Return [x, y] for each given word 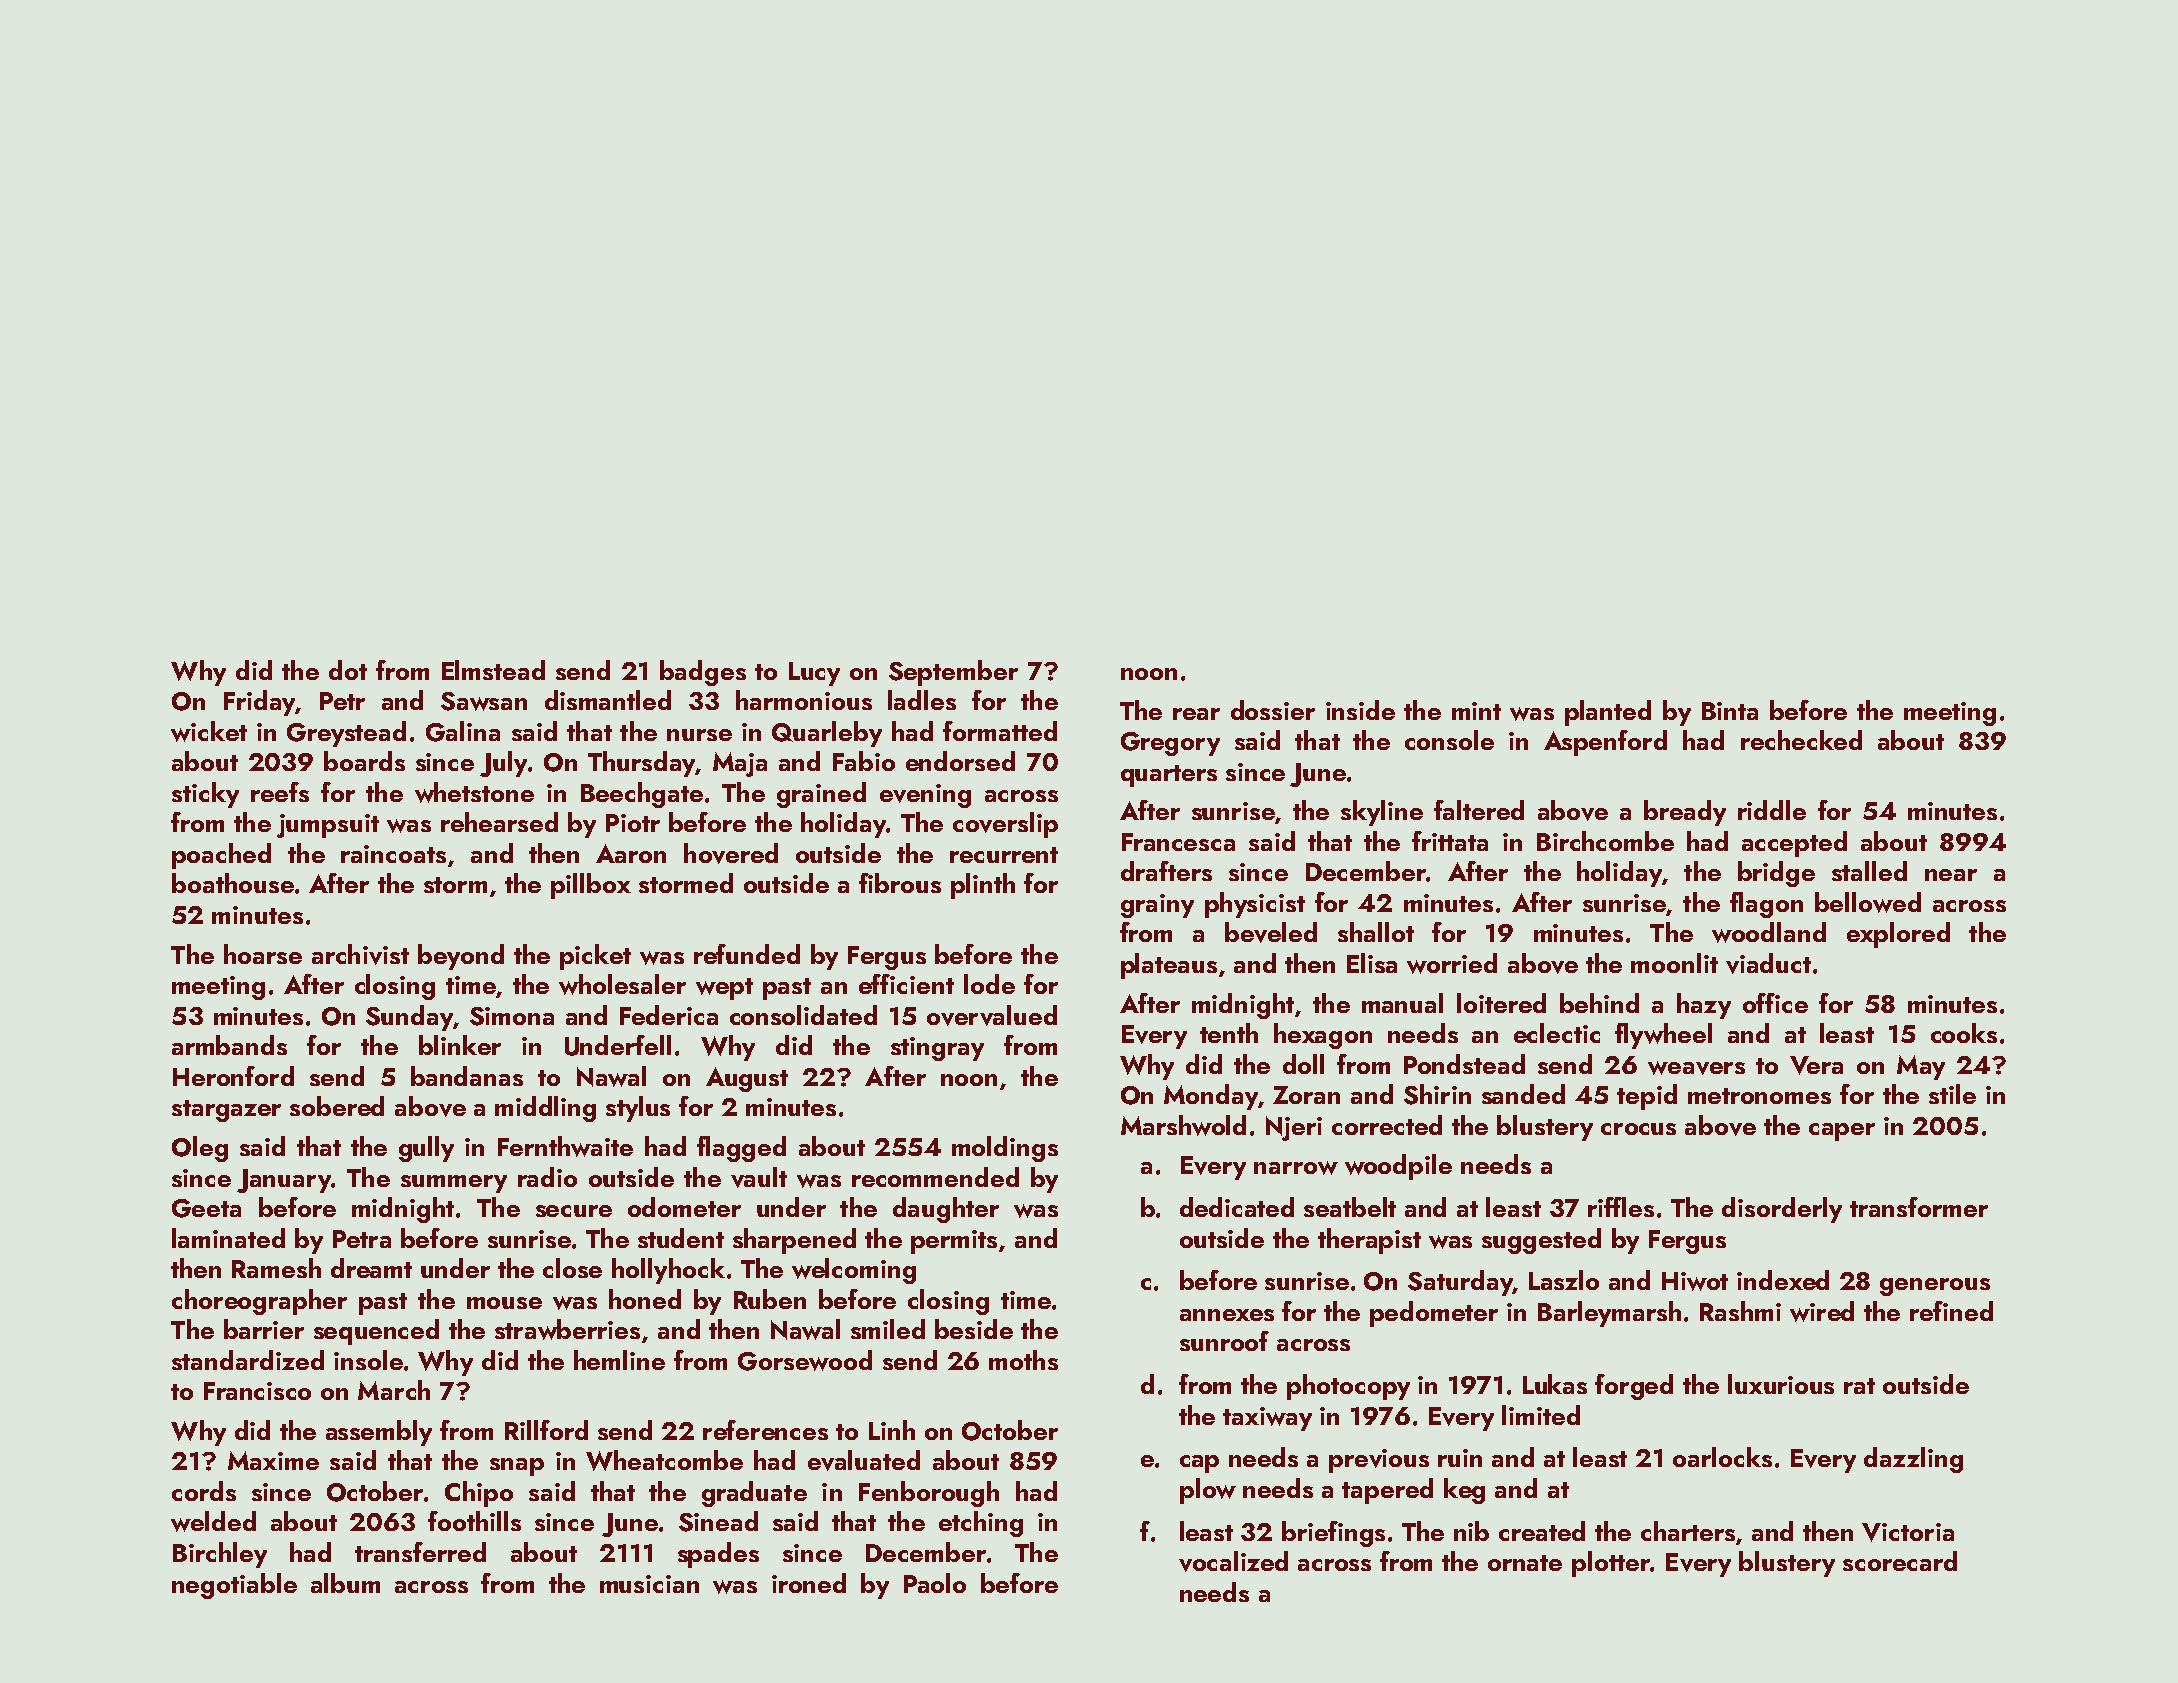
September [953, 673]
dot [348, 670]
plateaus [1169, 966]
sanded [1523, 1094]
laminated [228, 1238]
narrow [1296, 1168]
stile [1952, 1094]
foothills [474, 1521]
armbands [229, 1045]
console [1449, 740]
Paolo [935, 1583]
